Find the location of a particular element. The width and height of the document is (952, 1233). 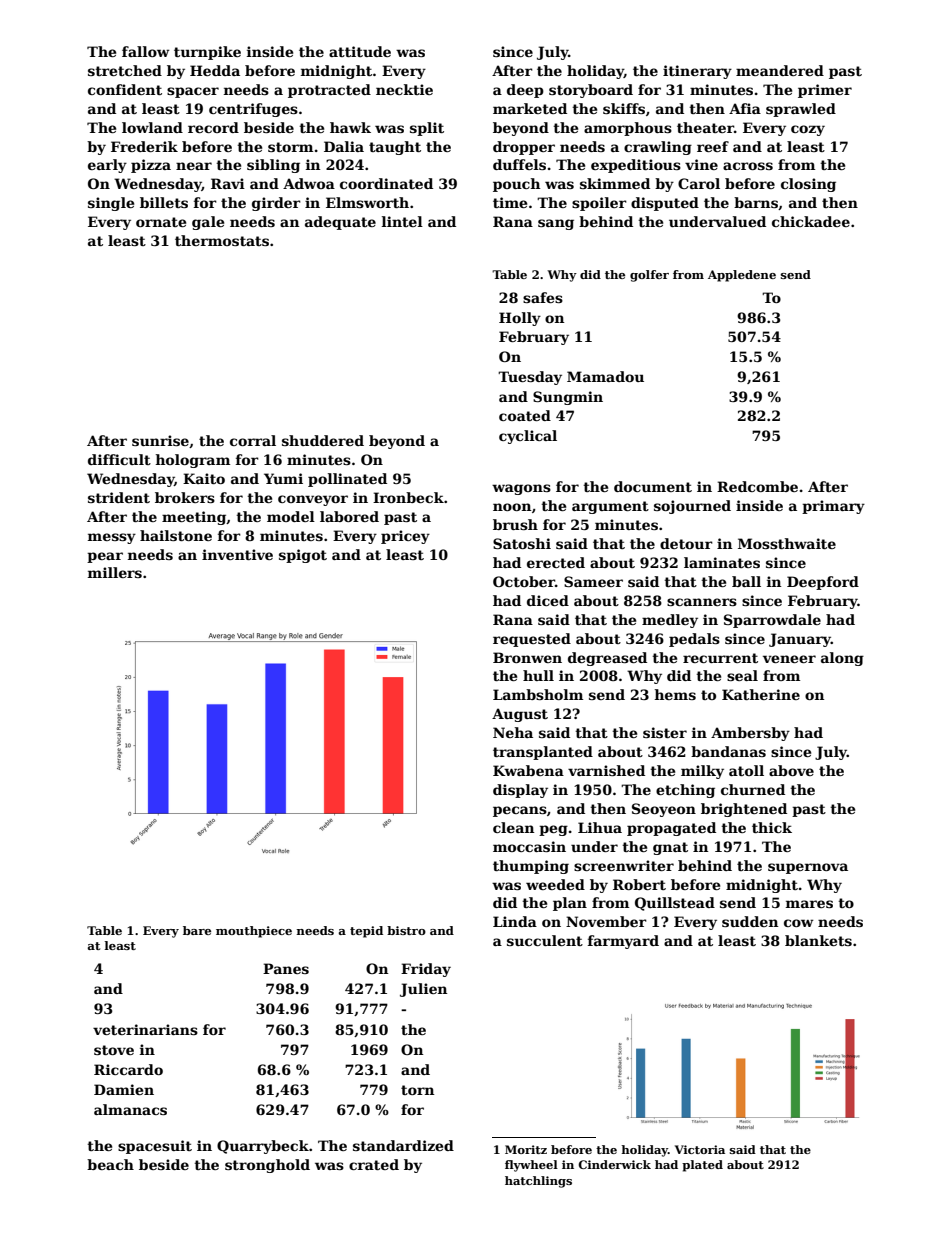

mouthpiece is located at coordinates (254, 932).
